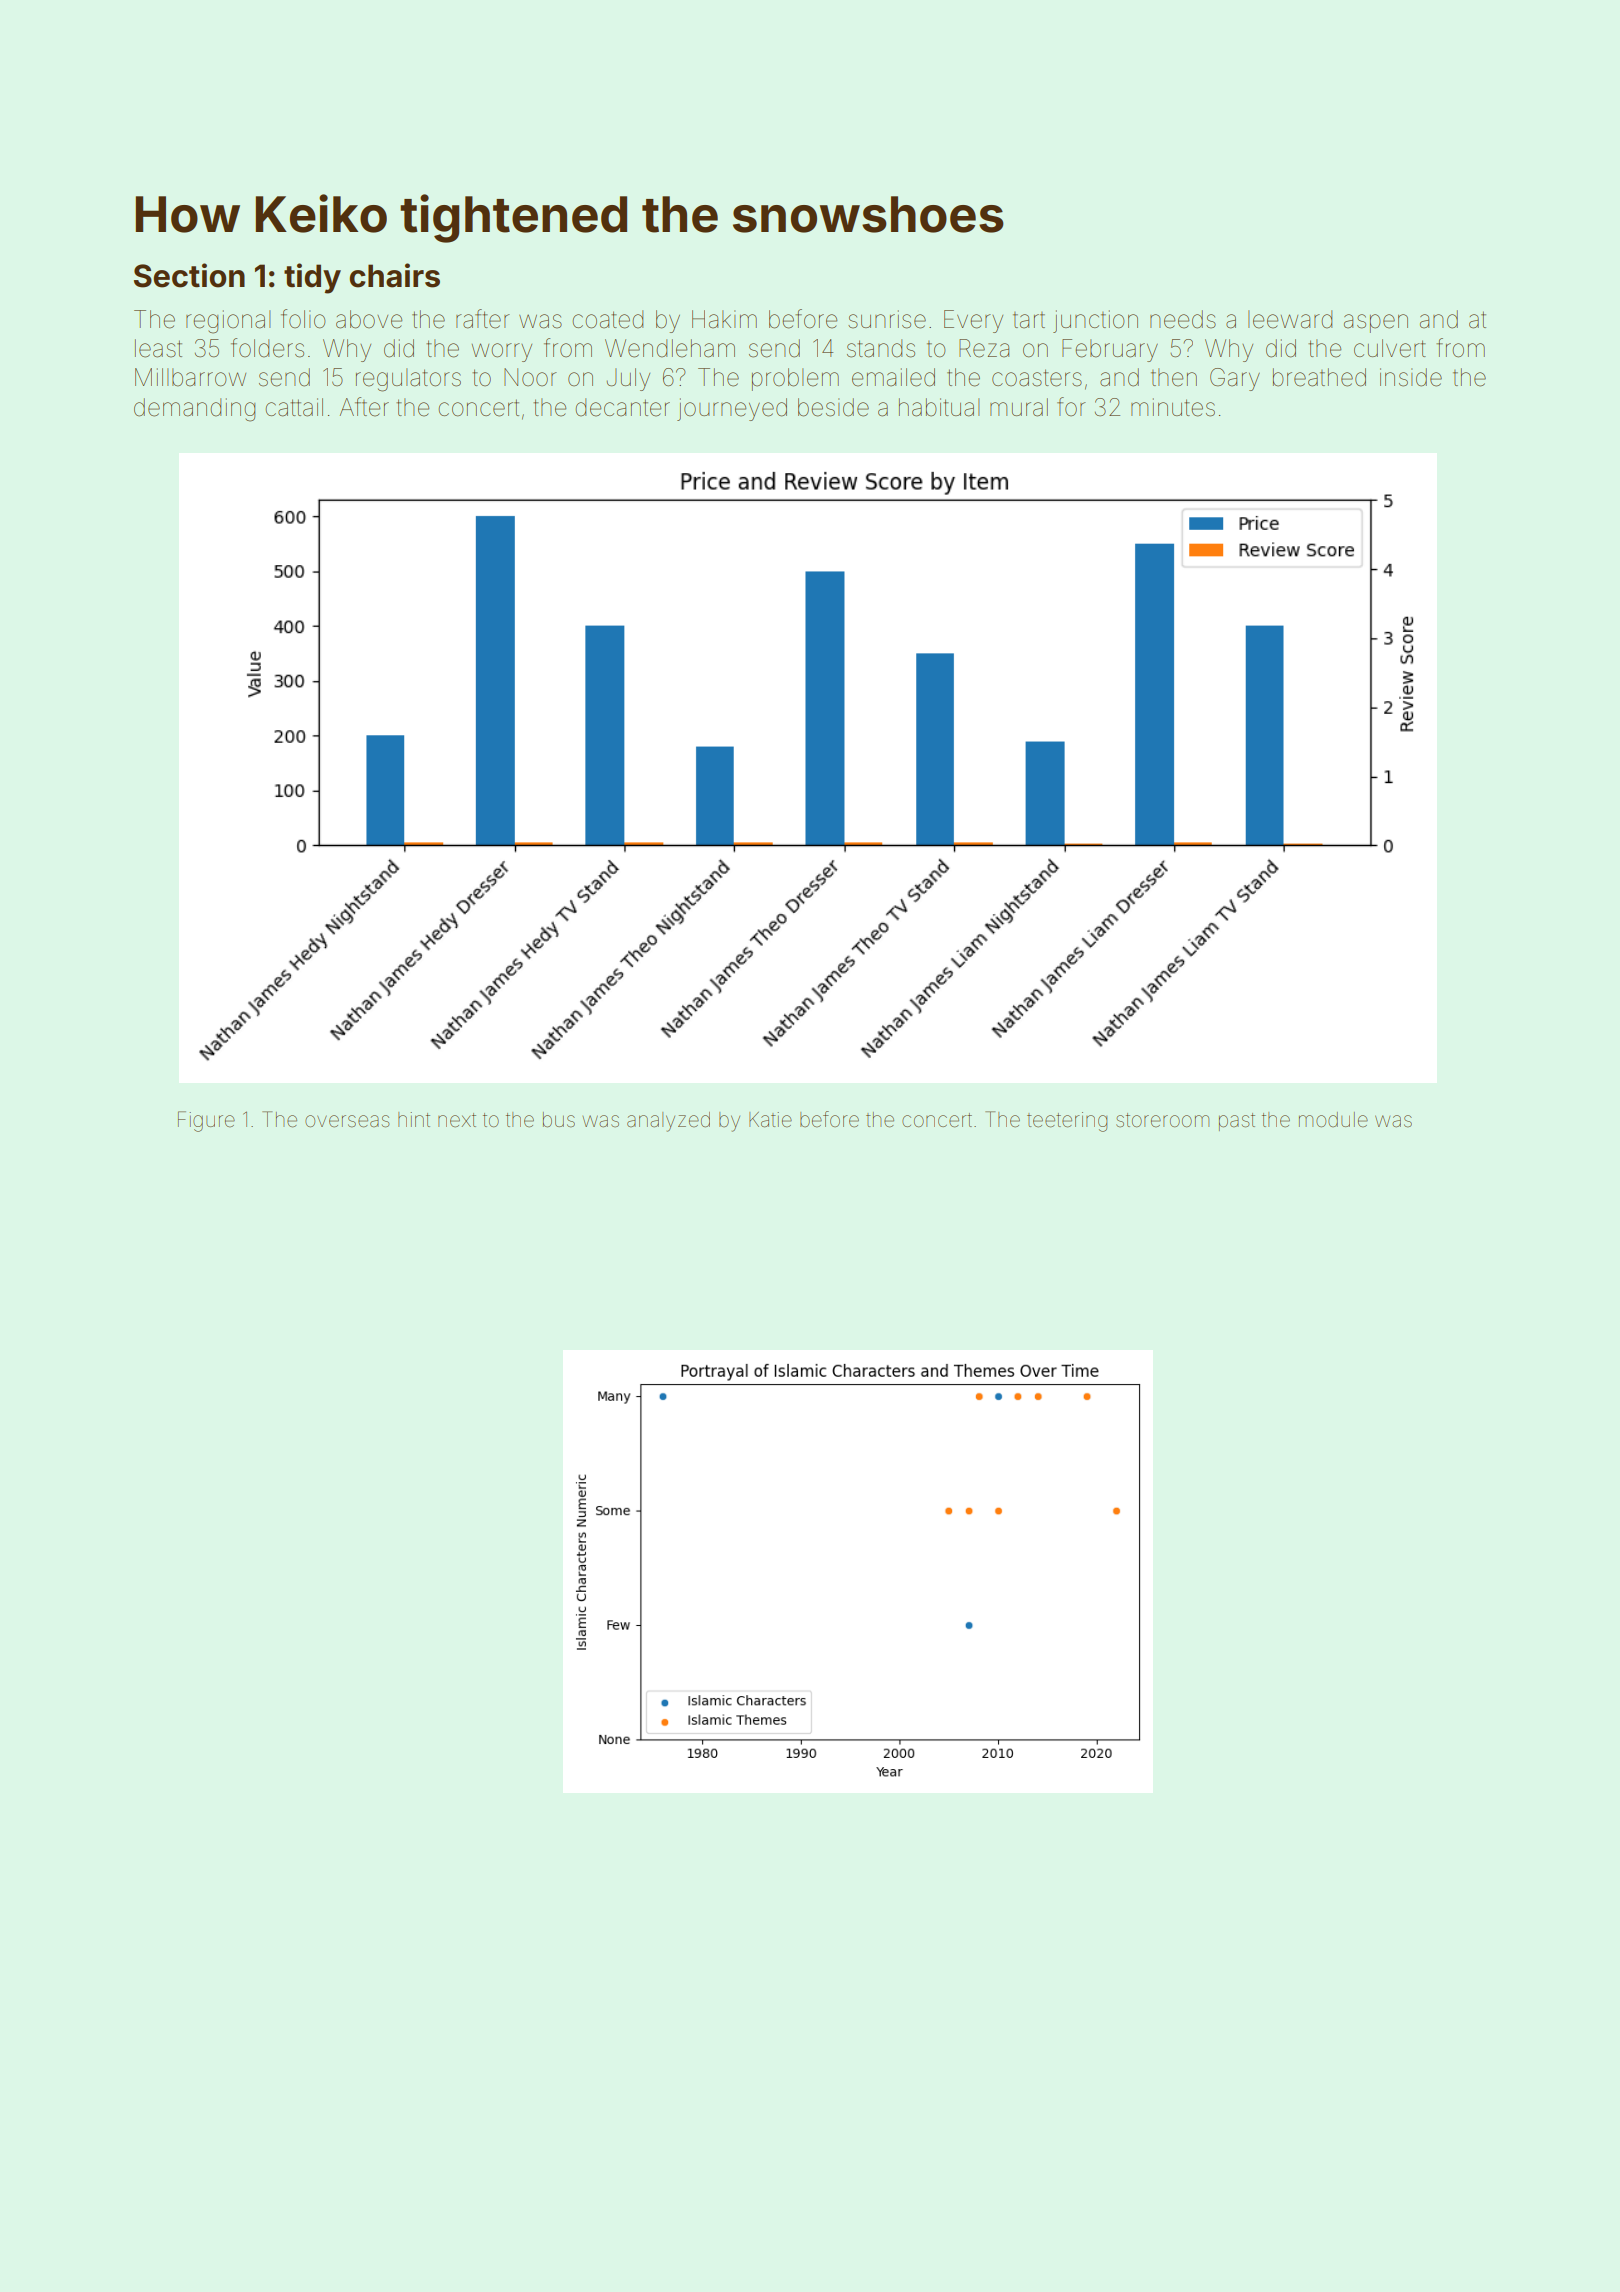  I want to click on habitual, so click(939, 407).
